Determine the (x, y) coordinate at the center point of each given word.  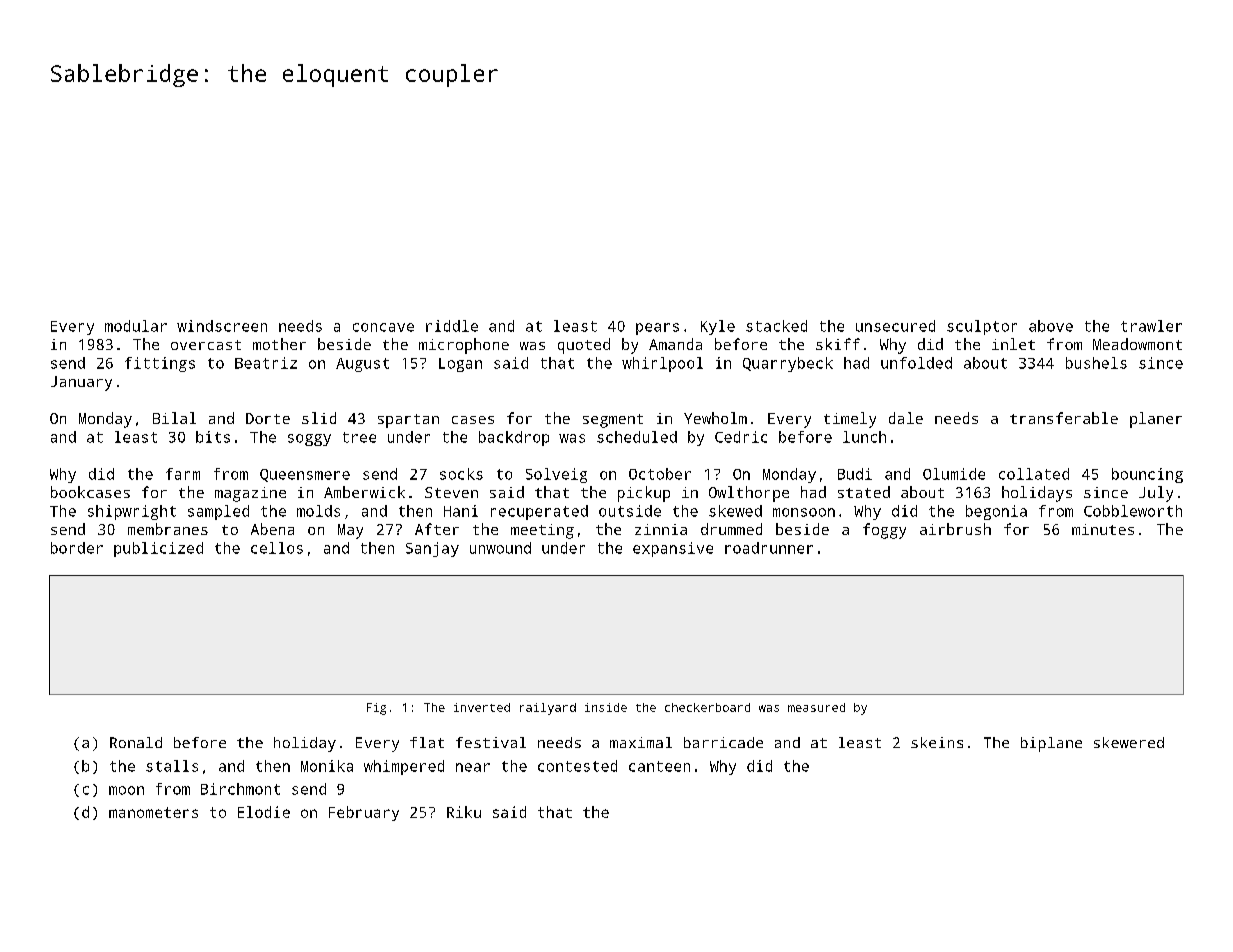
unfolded (916, 363)
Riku (464, 812)
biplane (1051, 744)
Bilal (174, 418)
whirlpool (662, 364)
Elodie (264, 812)
